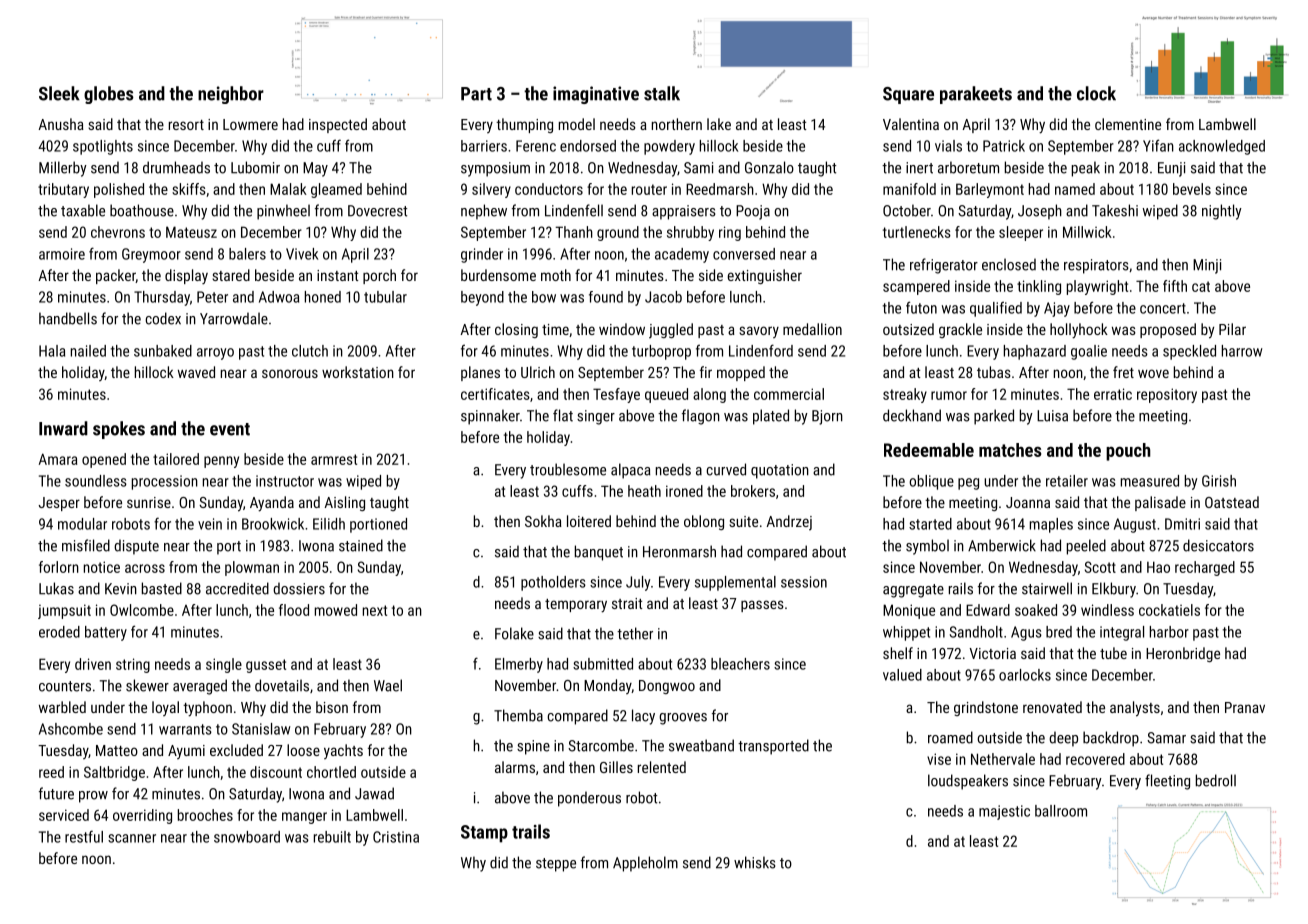  What do you see at coordinates (908, 95) in the image?
I see `Square` at bounding box center [908, 95].
